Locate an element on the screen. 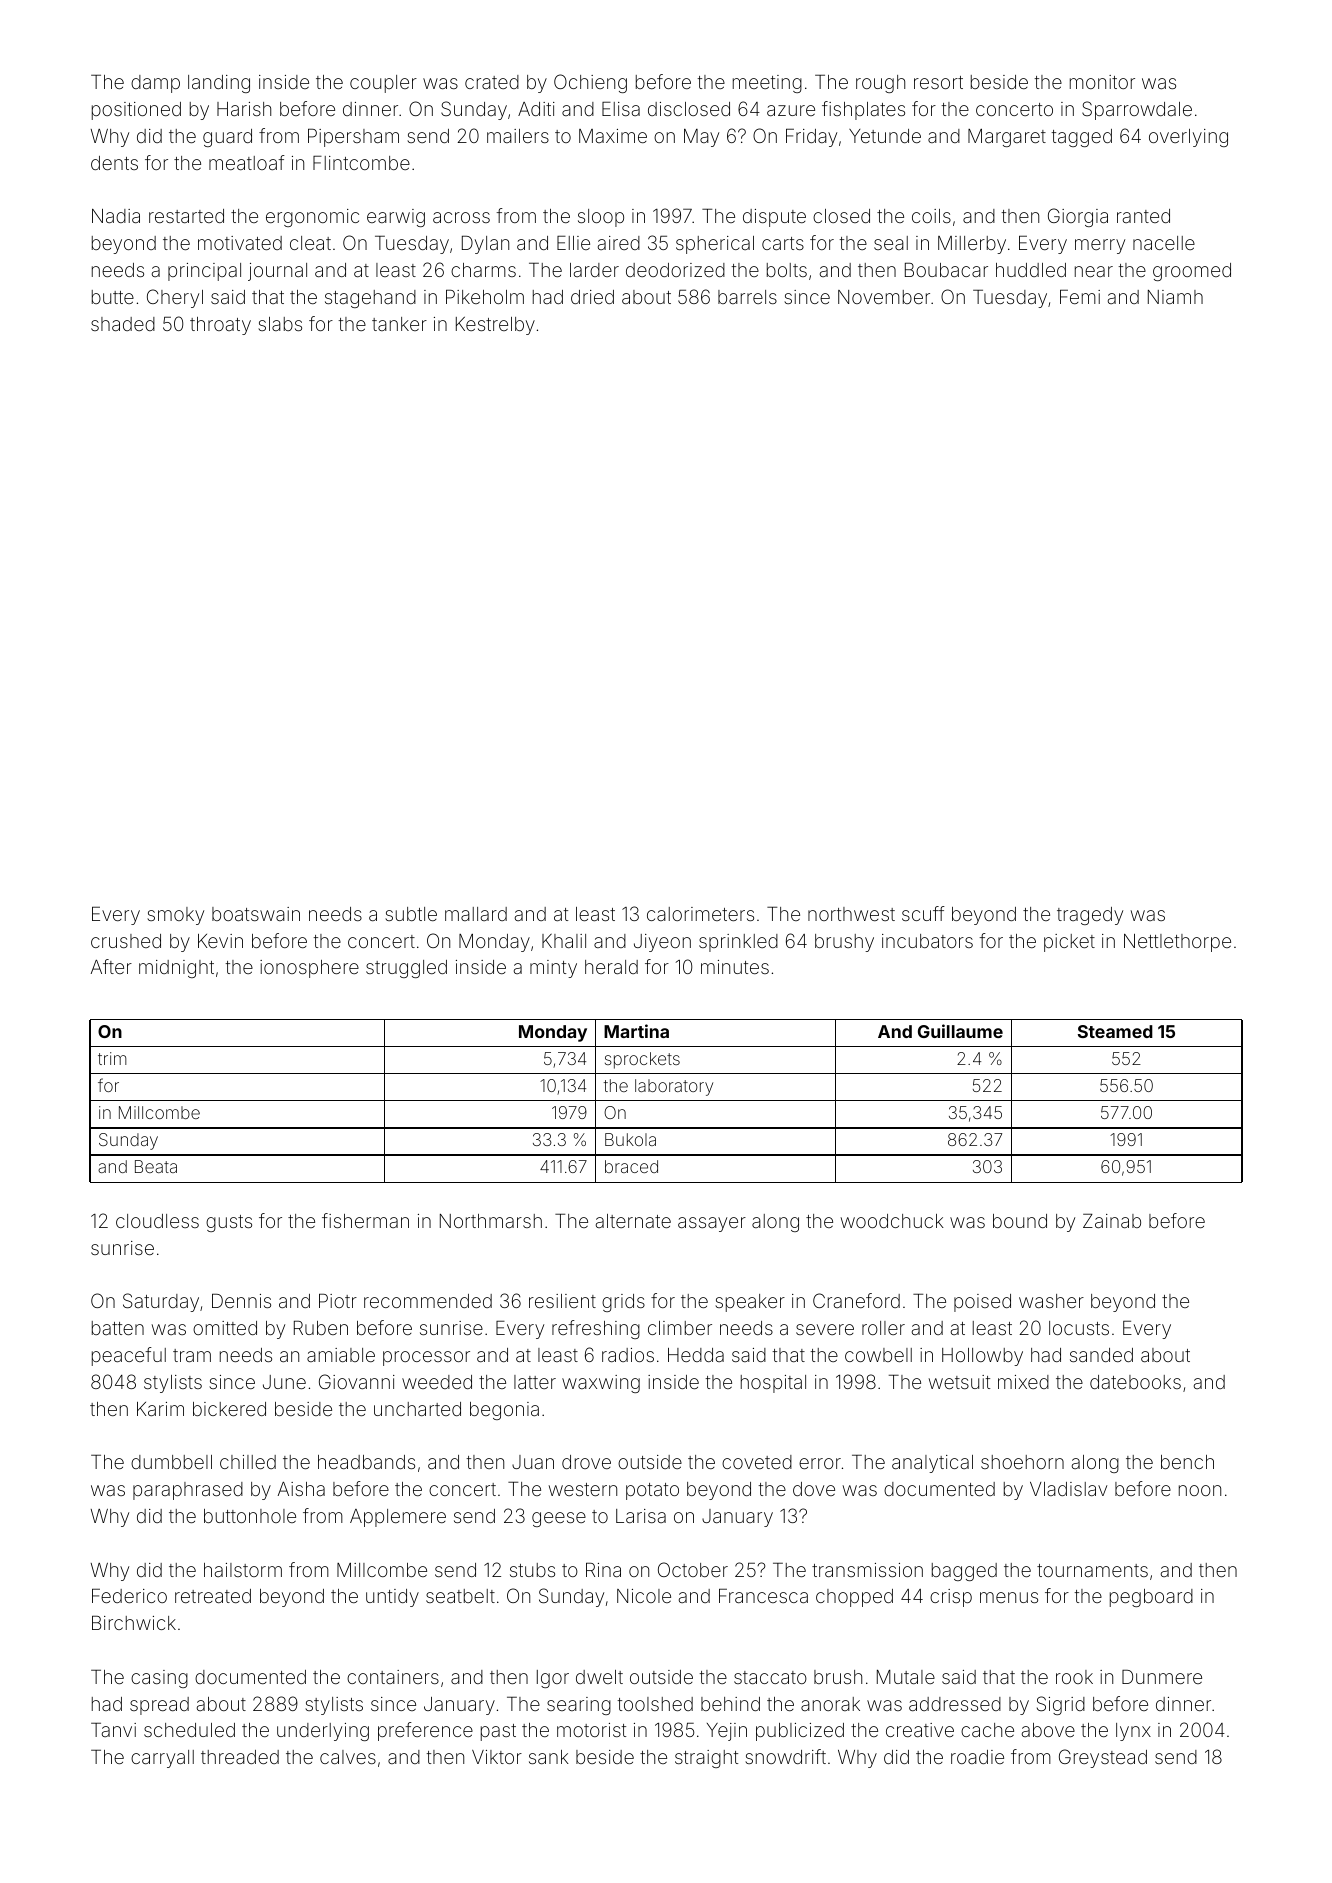 This screenshot has height=1883, width=1332. subtle is located at coordinates (411, 914).
